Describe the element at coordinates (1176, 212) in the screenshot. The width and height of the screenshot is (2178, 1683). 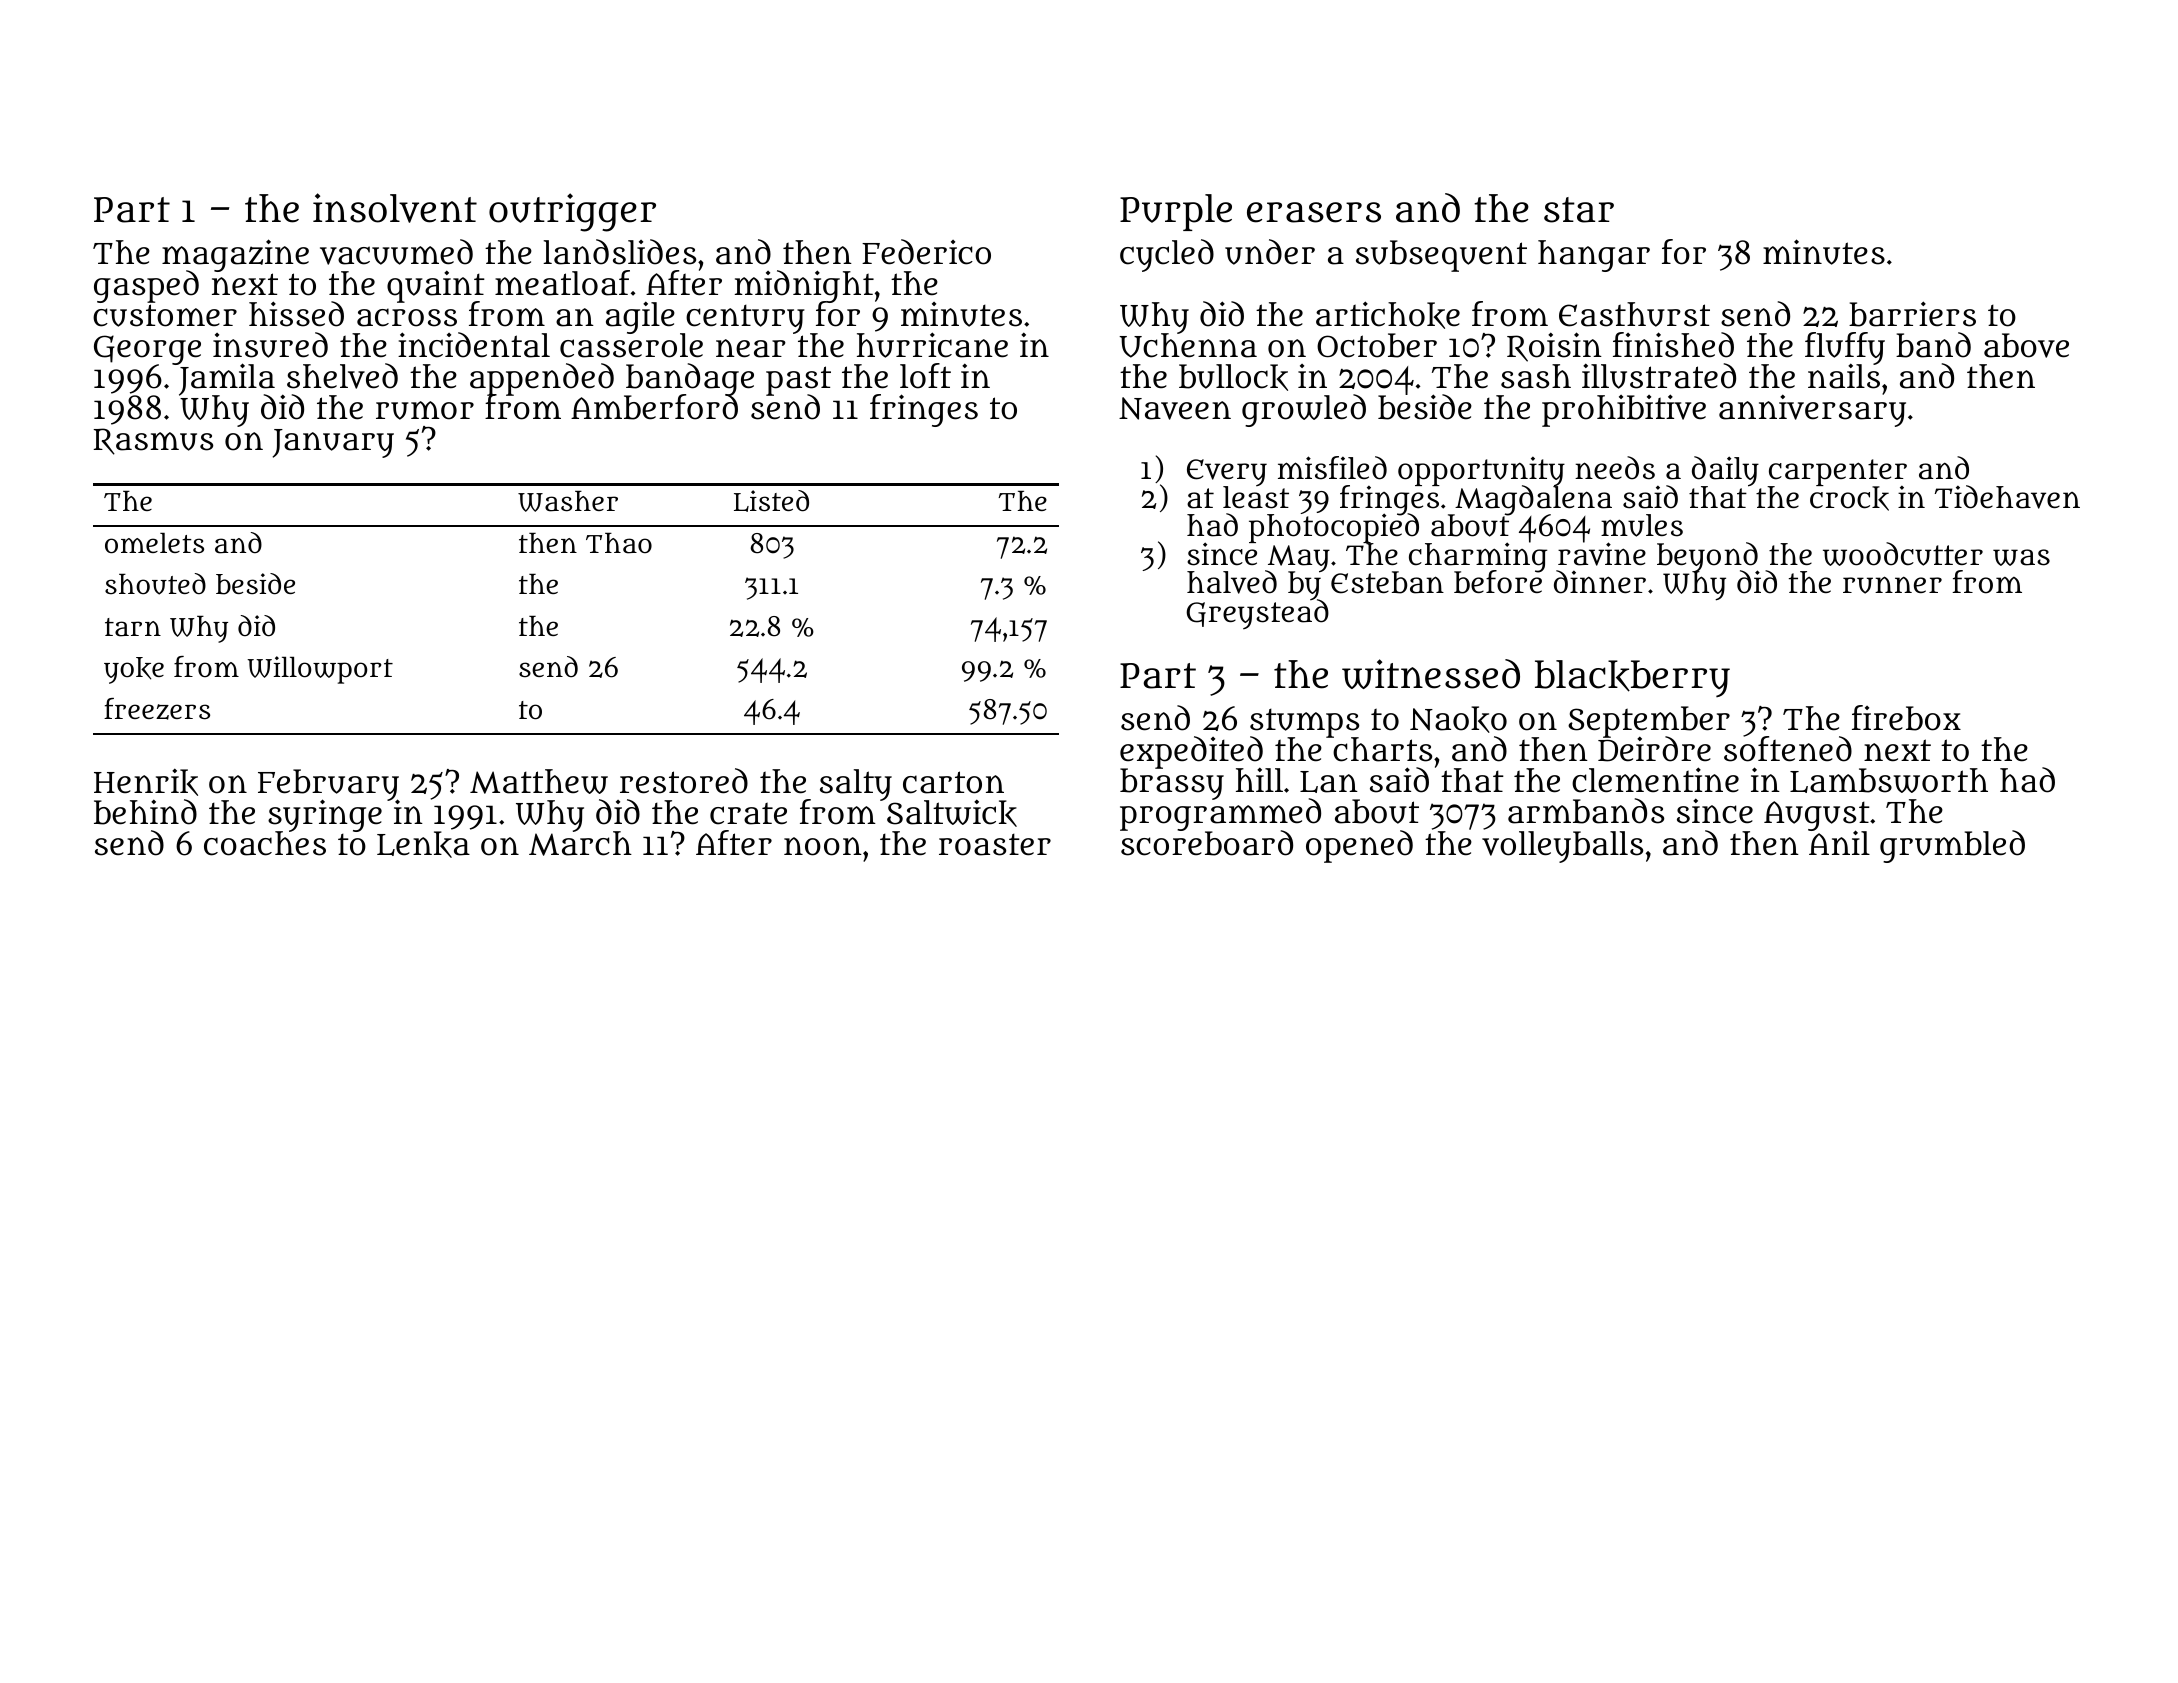
I see `Purple` at that location.
